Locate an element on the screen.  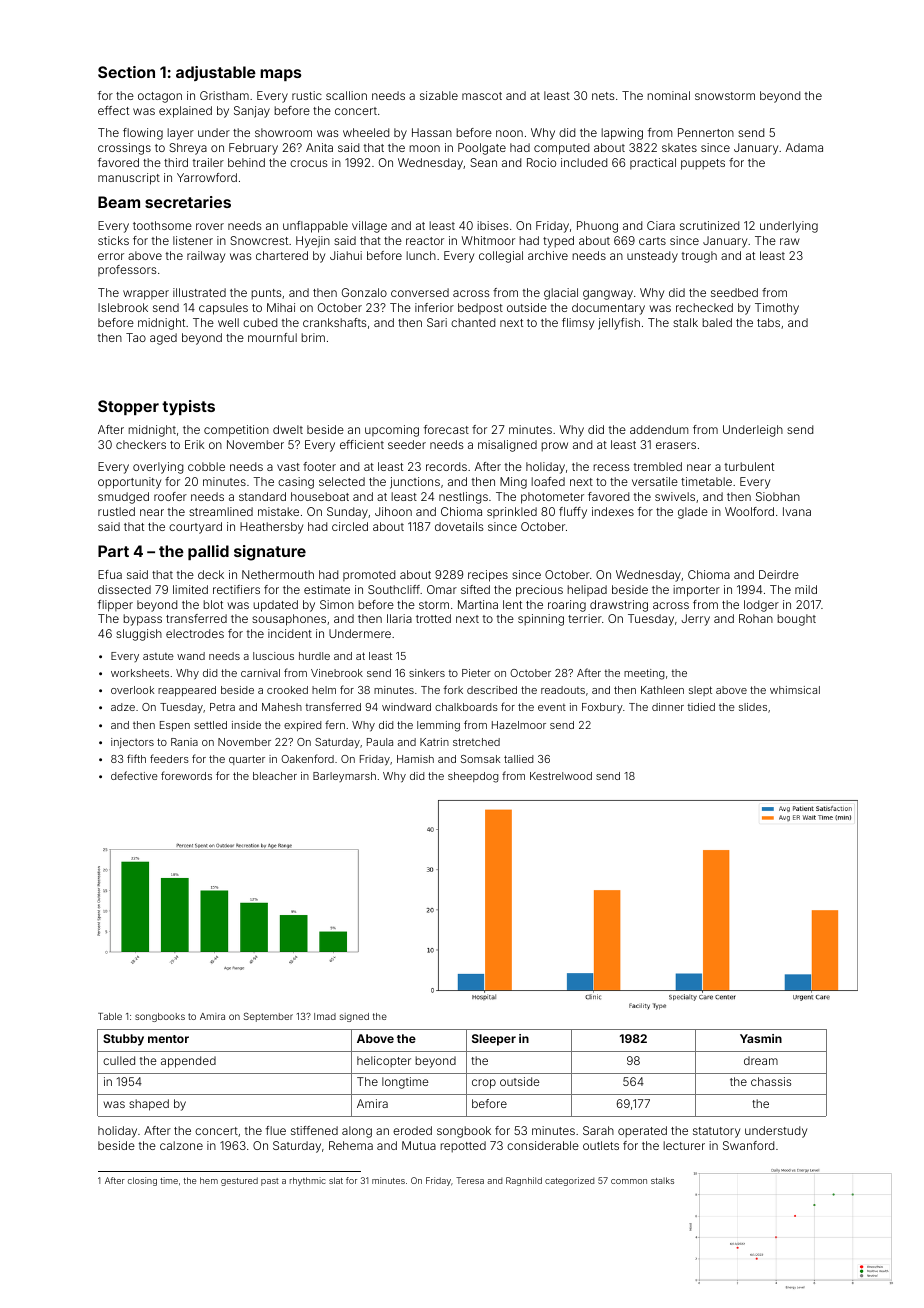
Teresa is located at coordinates (470, 1180).
